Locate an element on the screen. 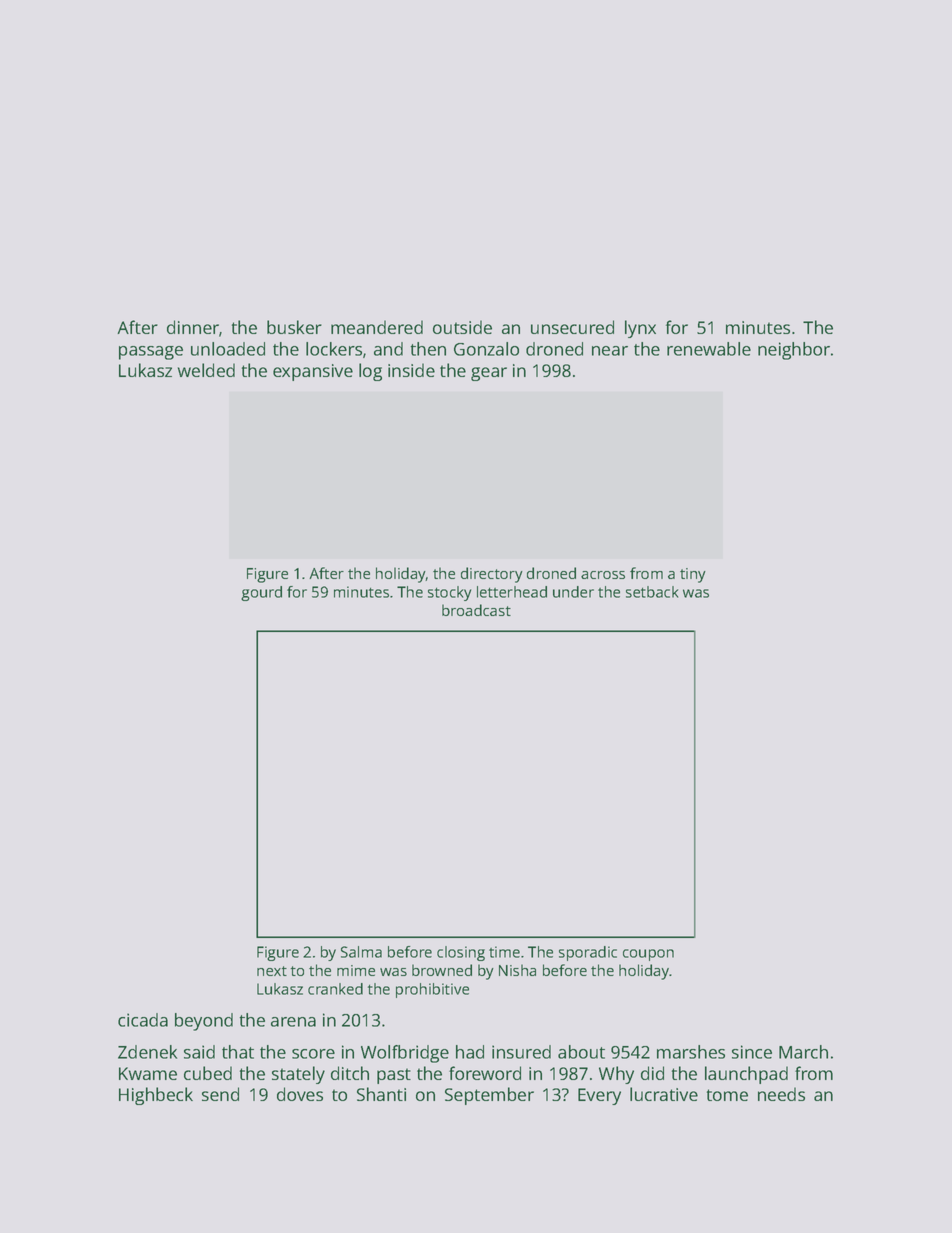 The width and height of the screenshot is (952, 1233). doves is located at coordinates (300, 1094).
